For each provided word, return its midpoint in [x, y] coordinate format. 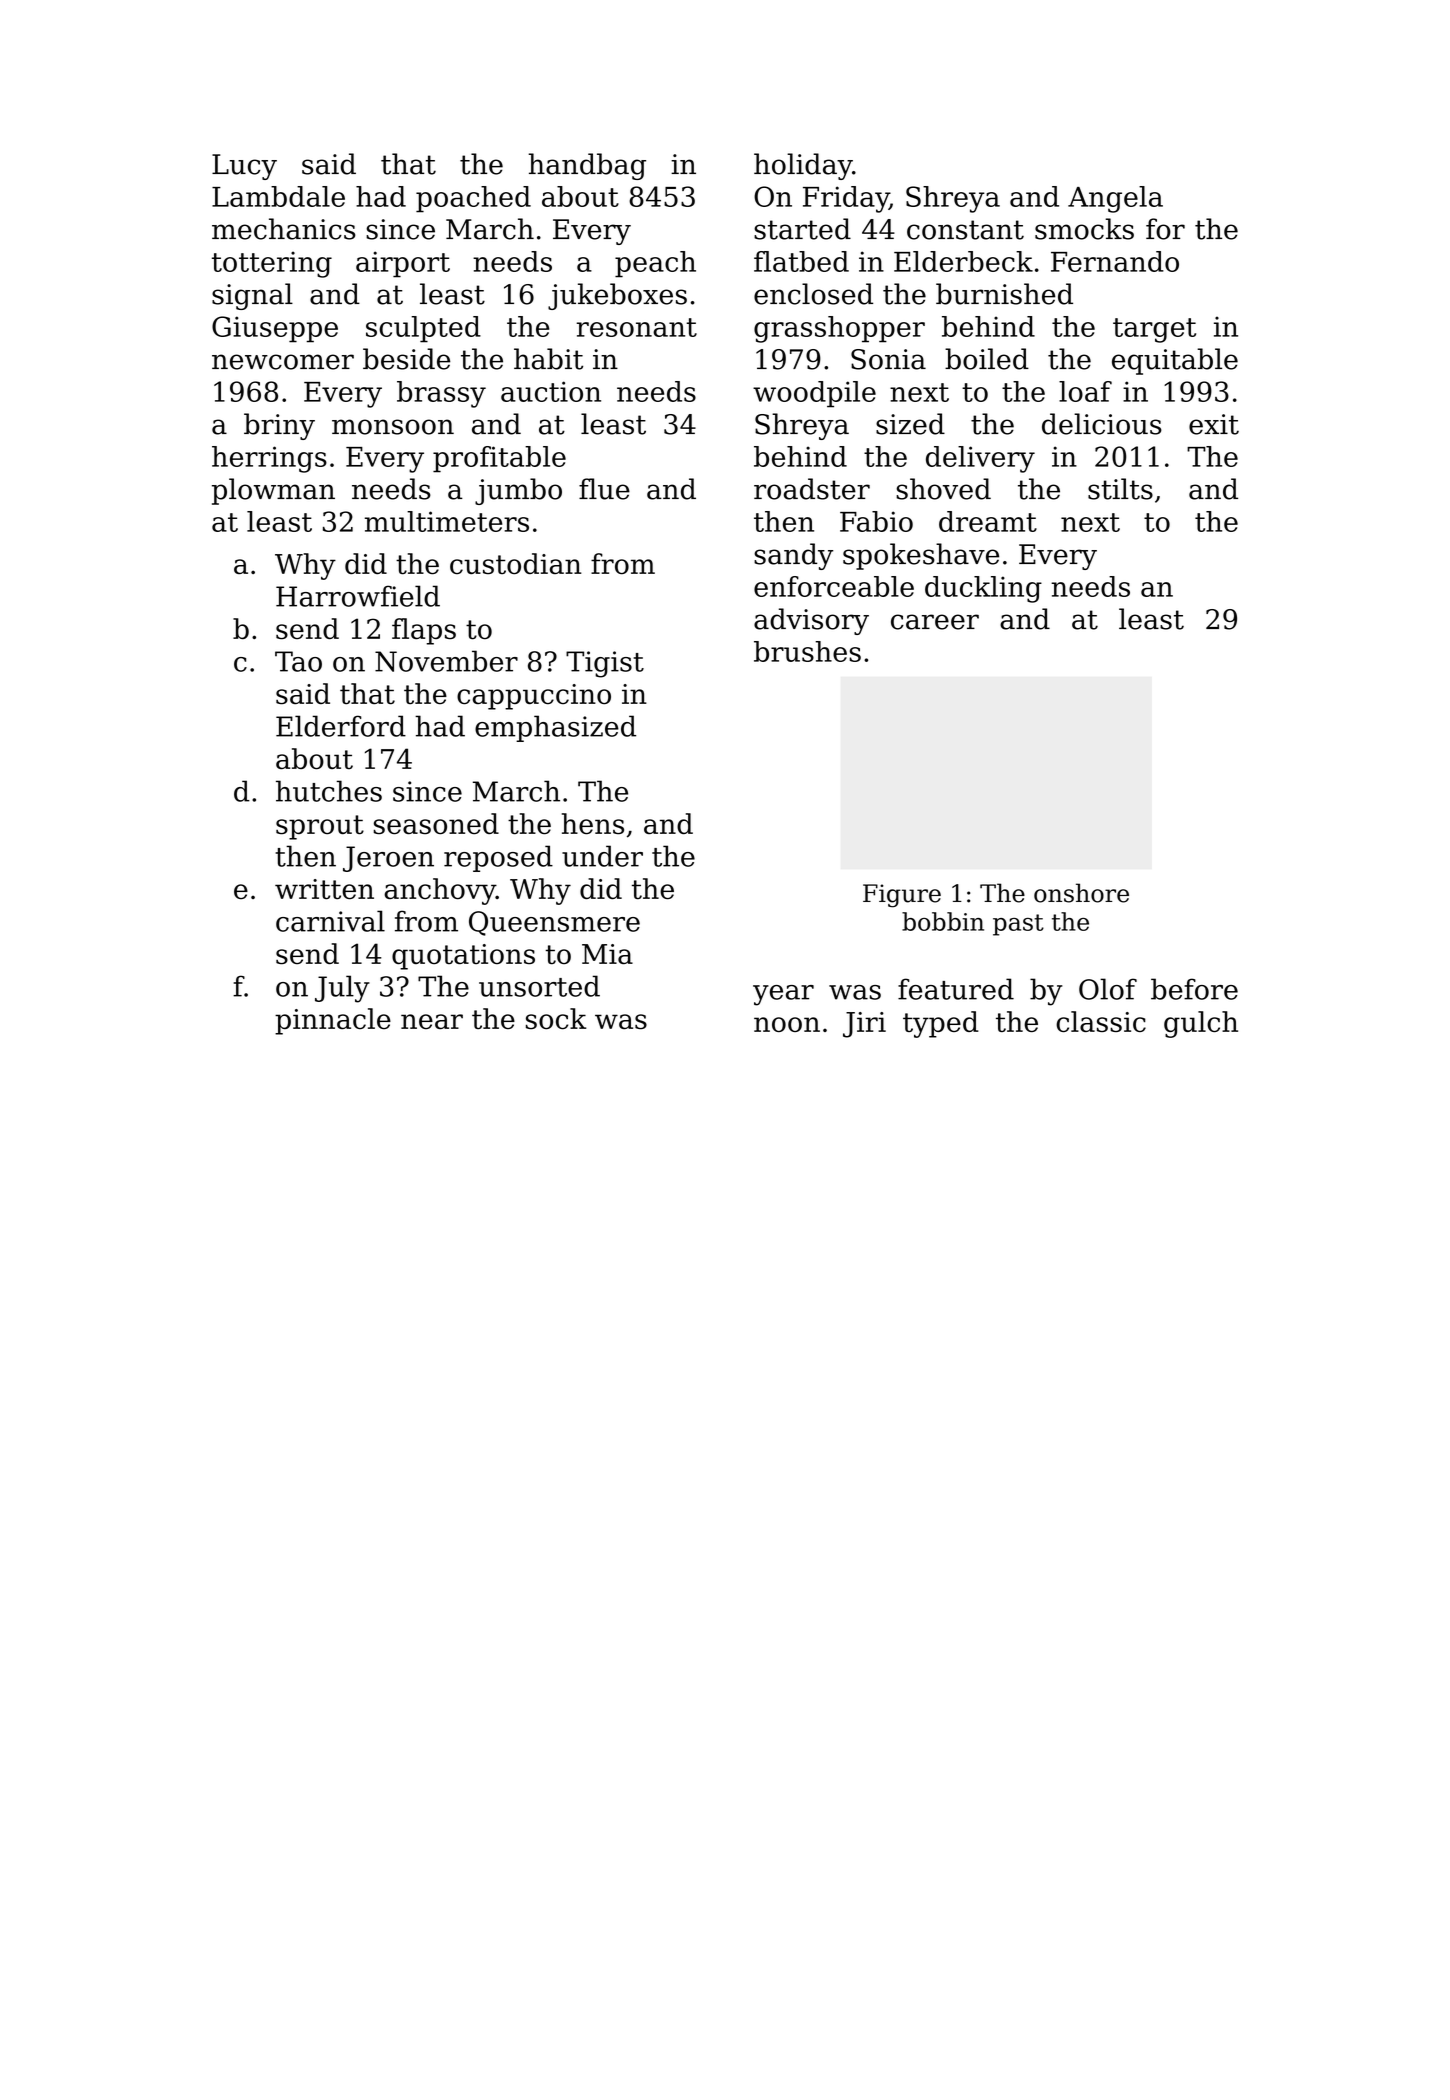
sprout [320, 827]
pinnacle [333, 1021]
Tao [298, 661]
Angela [1115, 199]
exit [1214, 424]
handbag [587, 166]
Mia [607, 954]
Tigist [605, 664]
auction [551, 391]
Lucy [244, 167]
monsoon [393, 427]
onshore [1081, 893]
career [935, 622]
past [1018, 925]
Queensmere [554, 923]
